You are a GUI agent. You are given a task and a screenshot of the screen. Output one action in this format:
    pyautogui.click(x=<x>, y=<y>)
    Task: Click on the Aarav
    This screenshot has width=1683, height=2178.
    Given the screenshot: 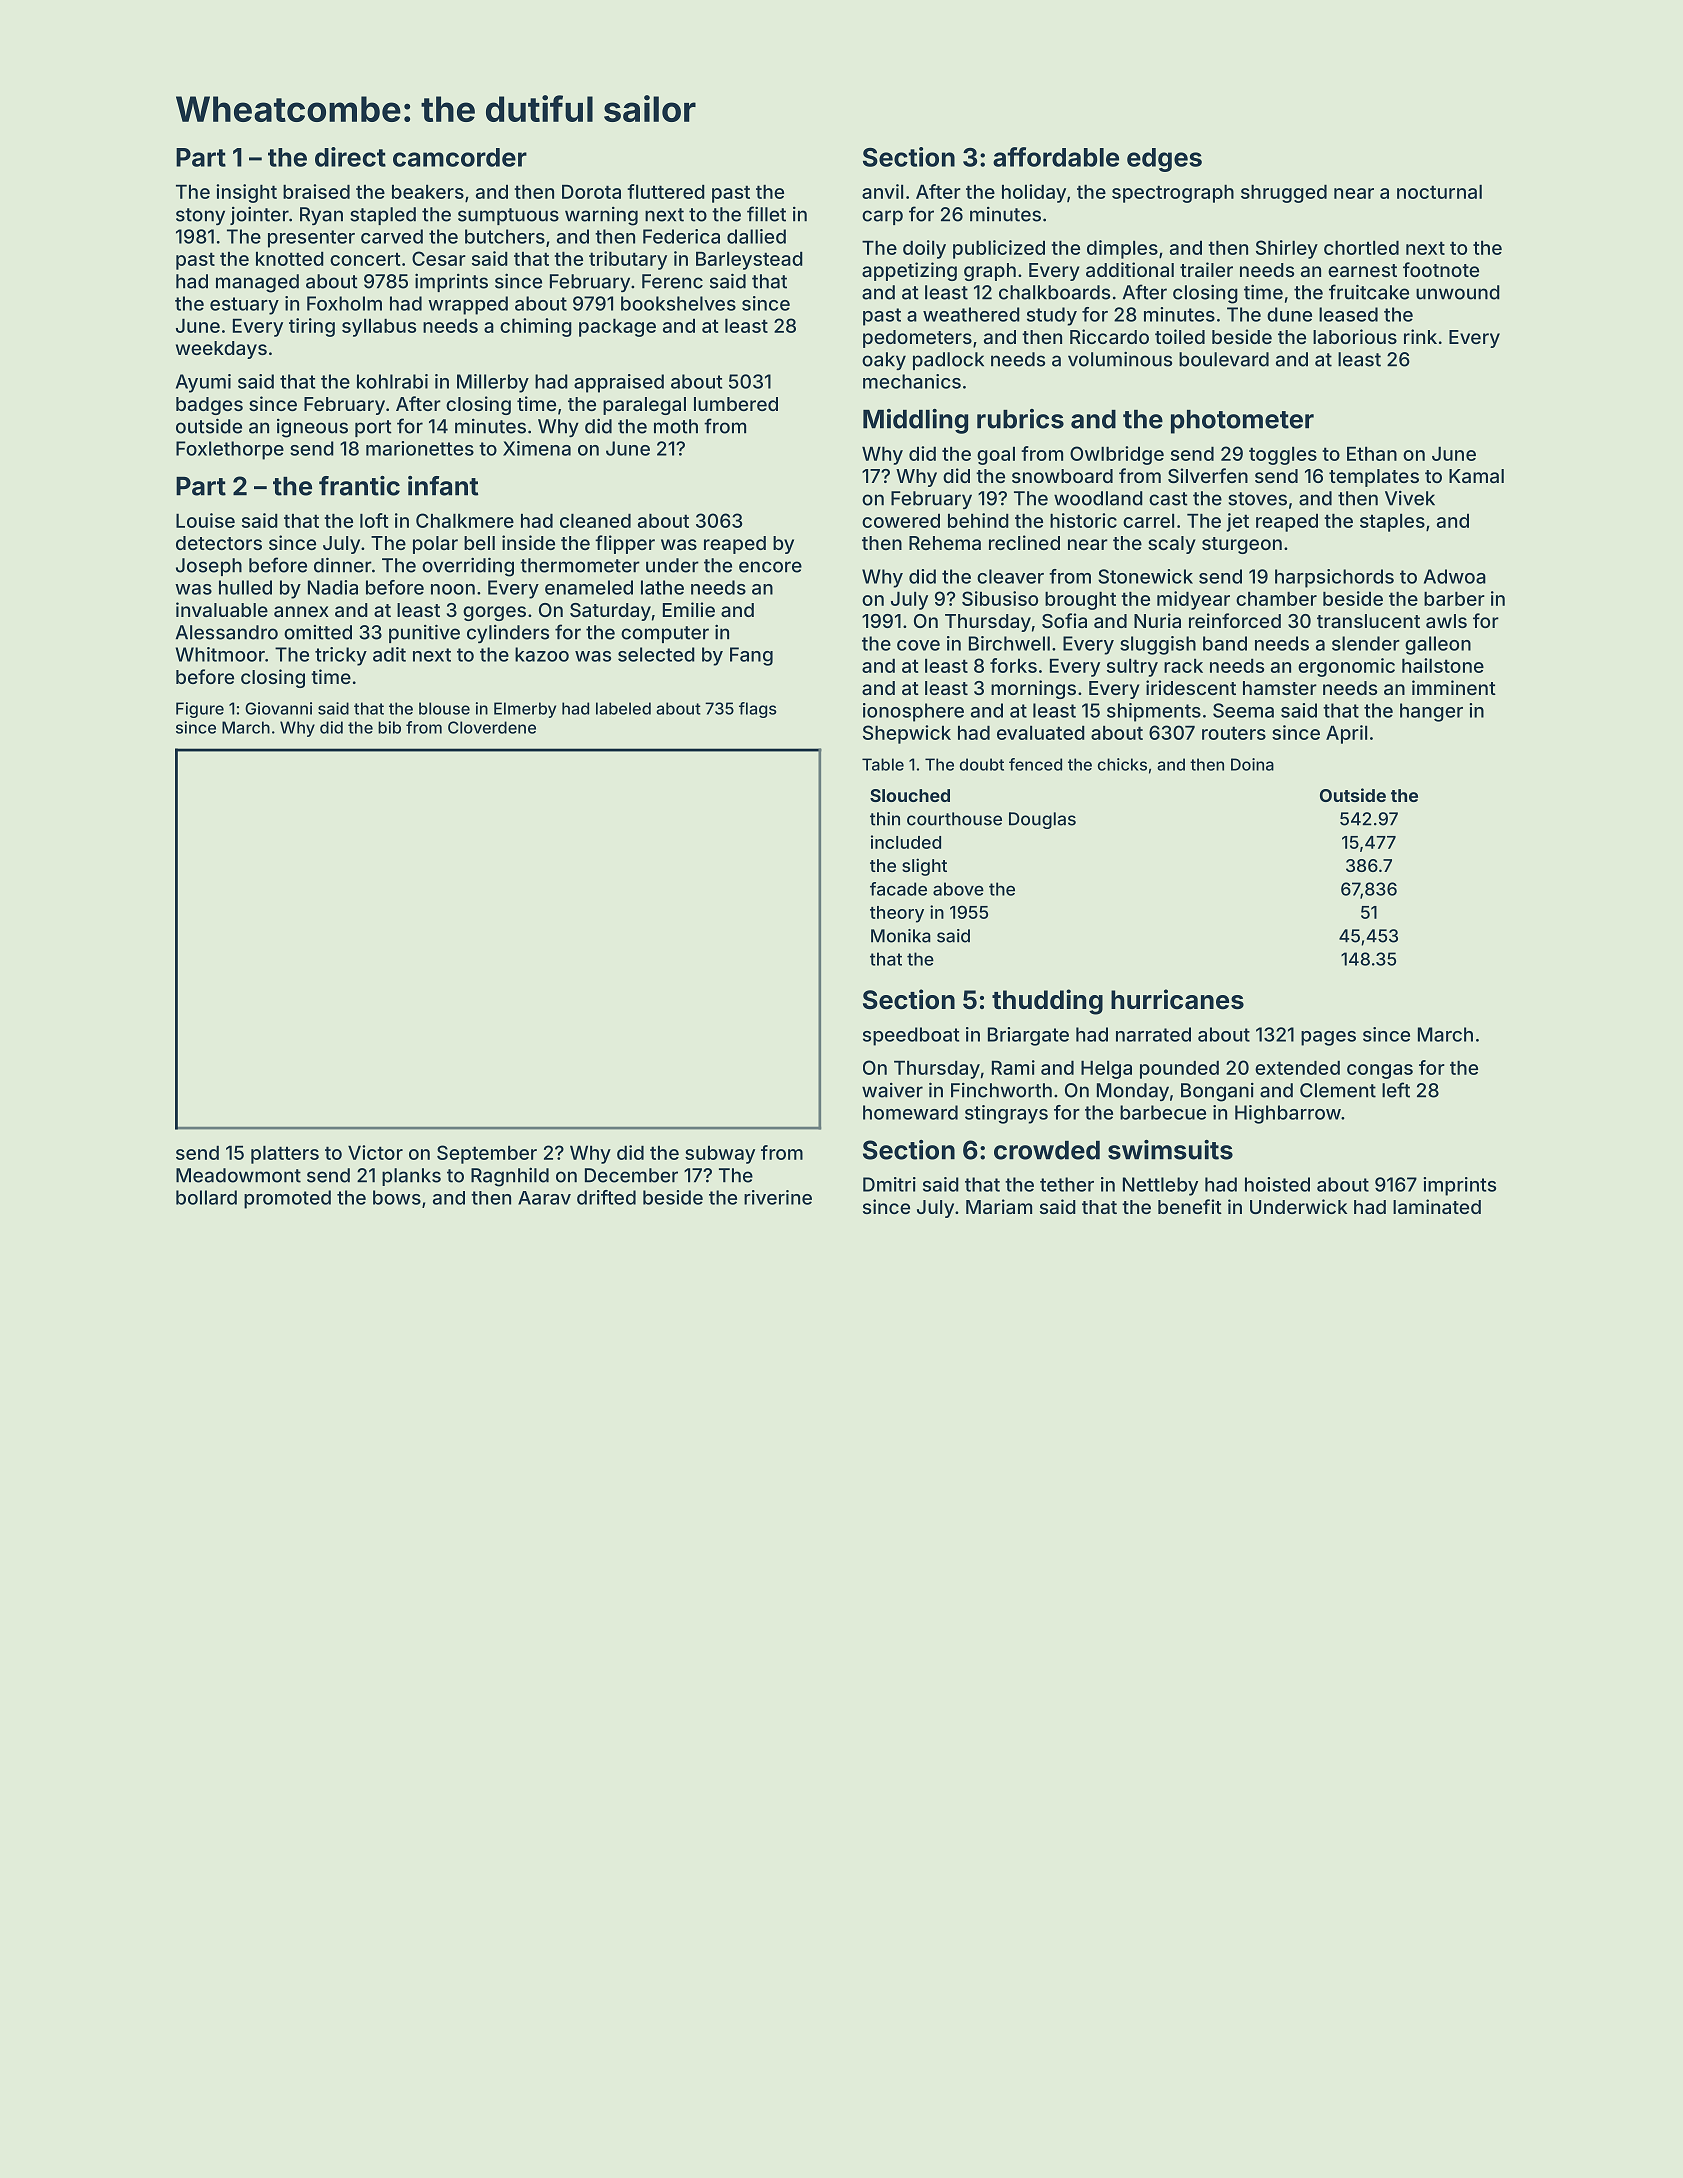 What is the action you would take?
    pyautogui.click(x=544, y=1198)
